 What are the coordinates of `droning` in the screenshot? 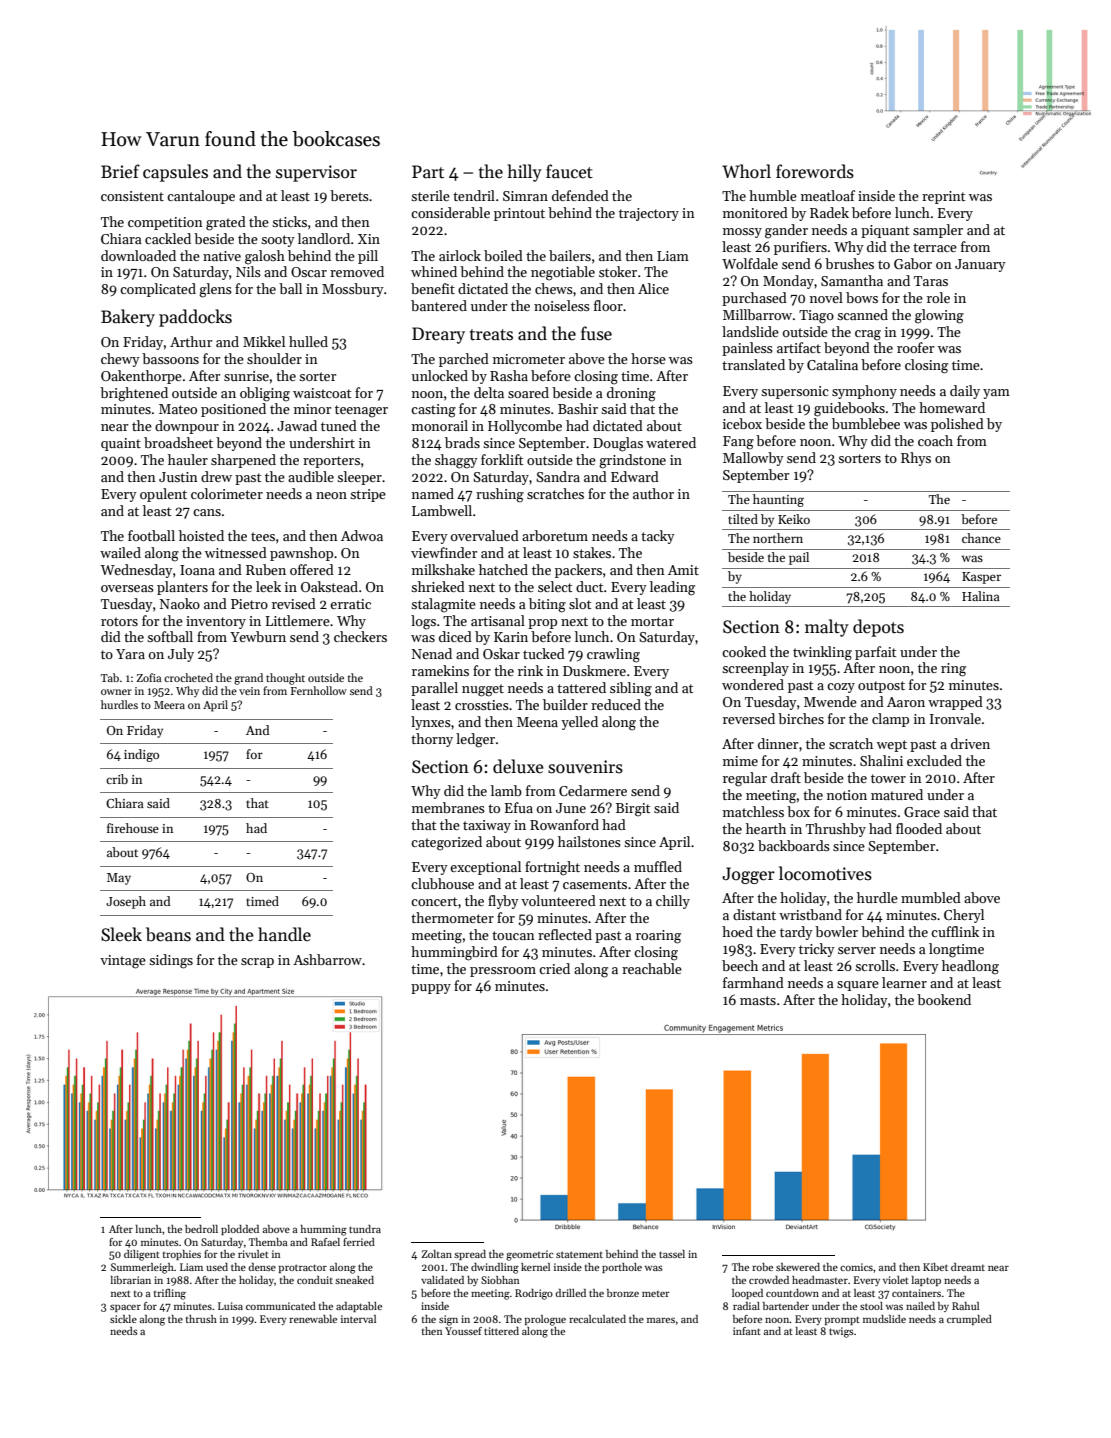 It's located at (631, 394).
